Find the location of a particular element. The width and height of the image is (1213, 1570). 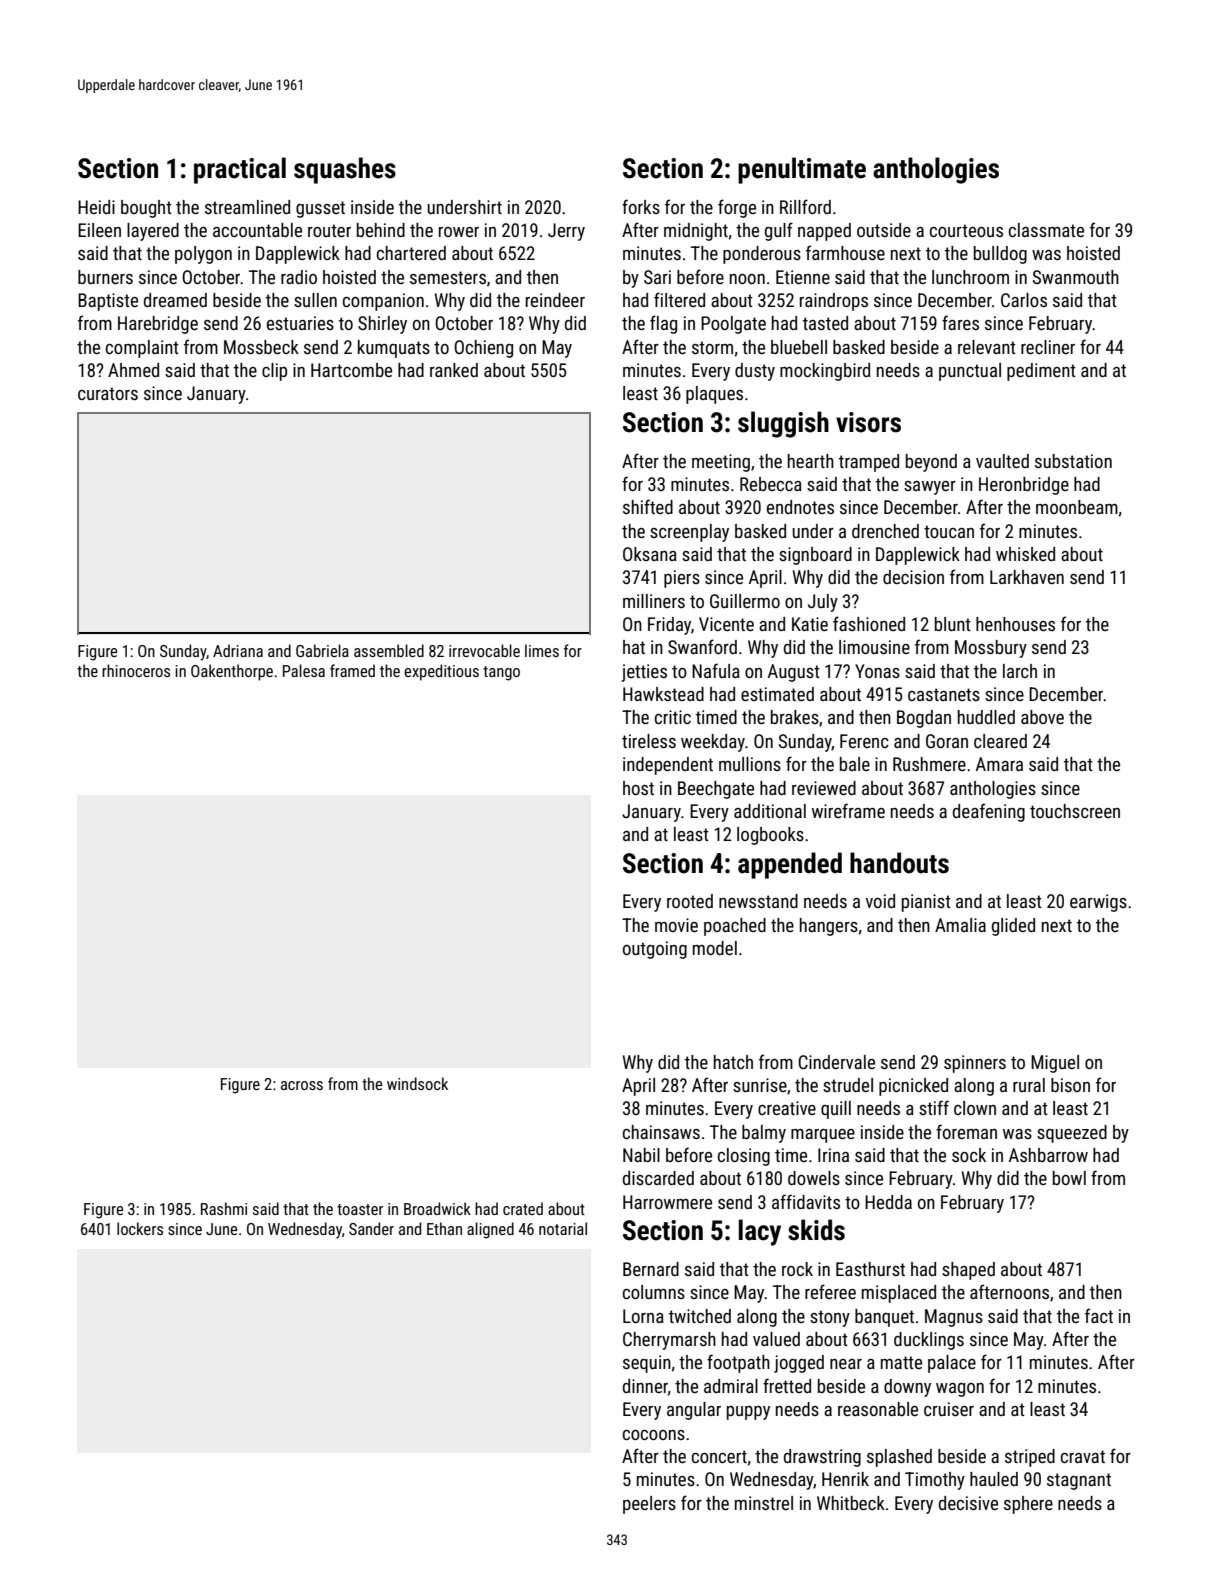

meeting is located at coordinates (721, 463).
